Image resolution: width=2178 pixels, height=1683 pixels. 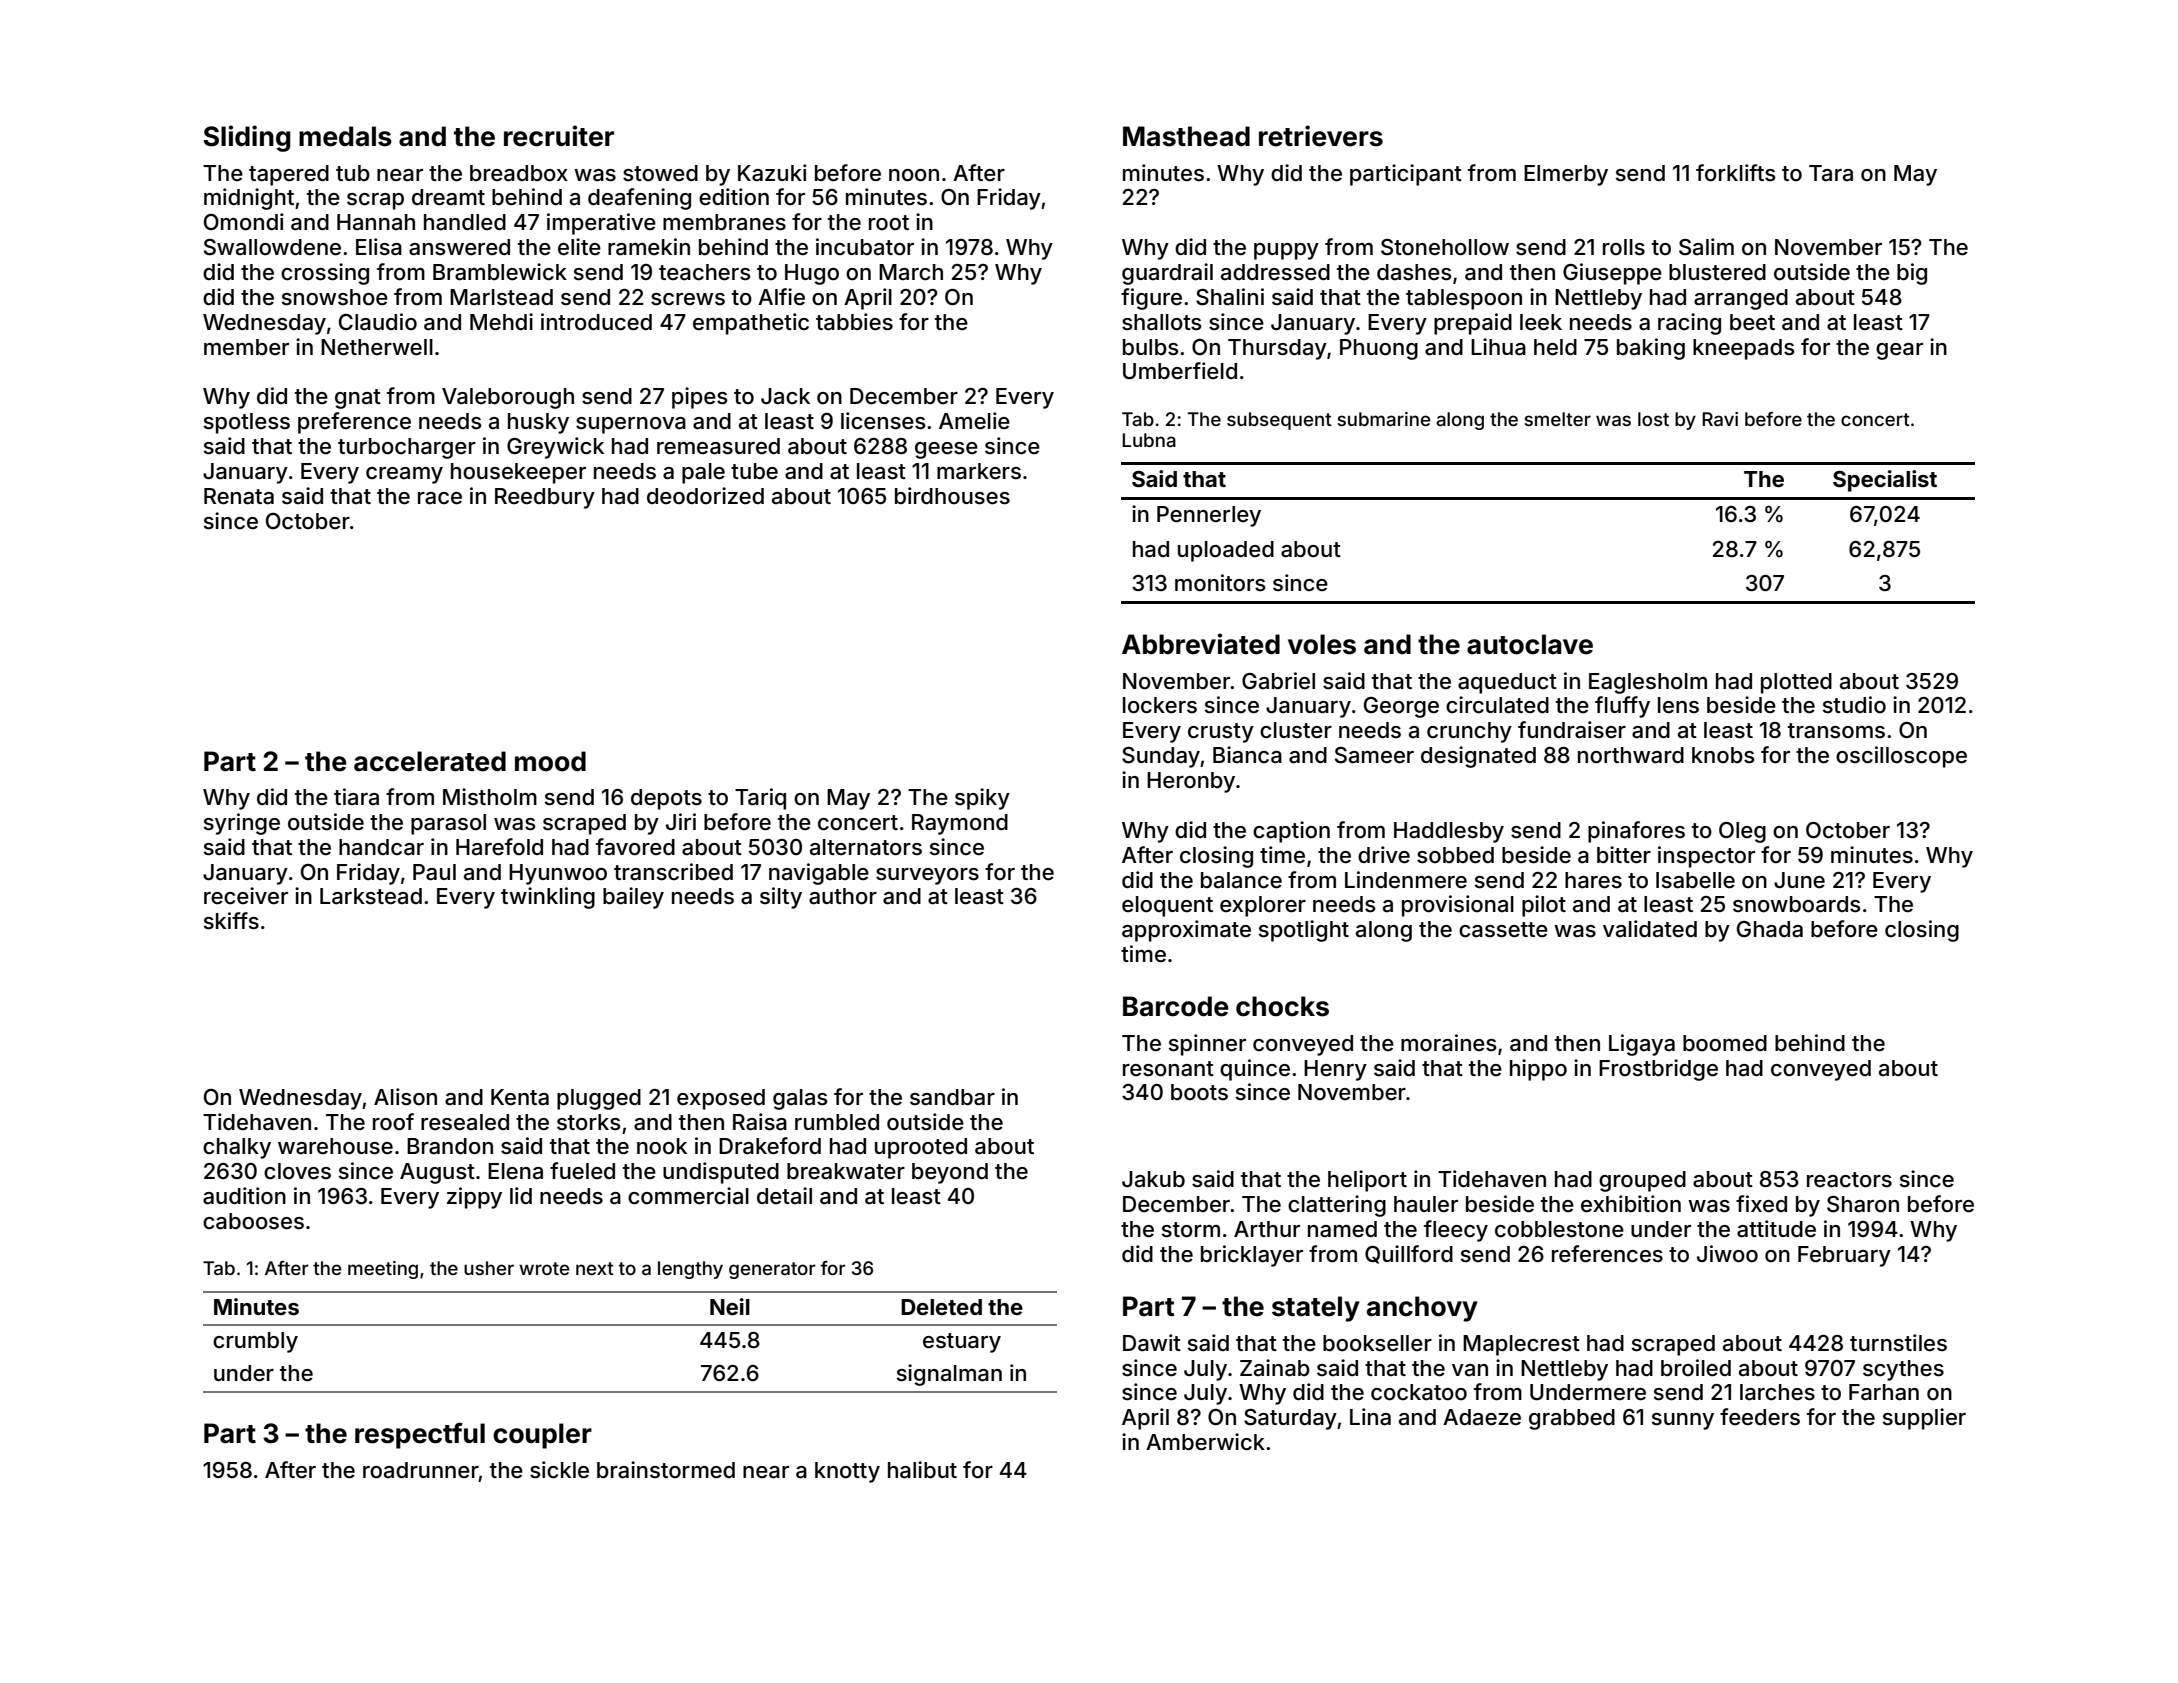 I want to click on Amberwick, so click(x=1205, y=1442).
